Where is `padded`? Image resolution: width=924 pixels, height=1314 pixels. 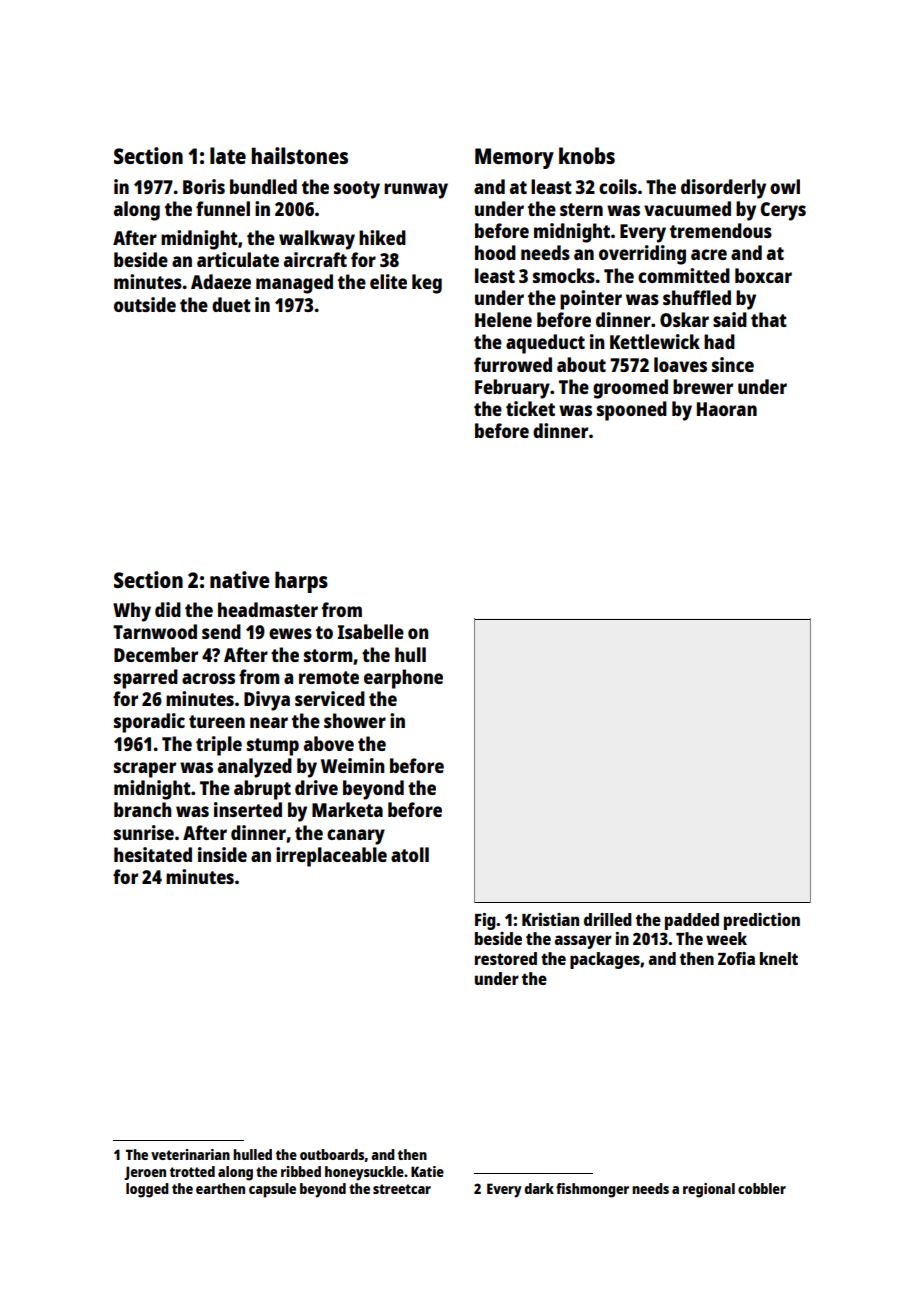
padded is located at coordinates (692, 921).
